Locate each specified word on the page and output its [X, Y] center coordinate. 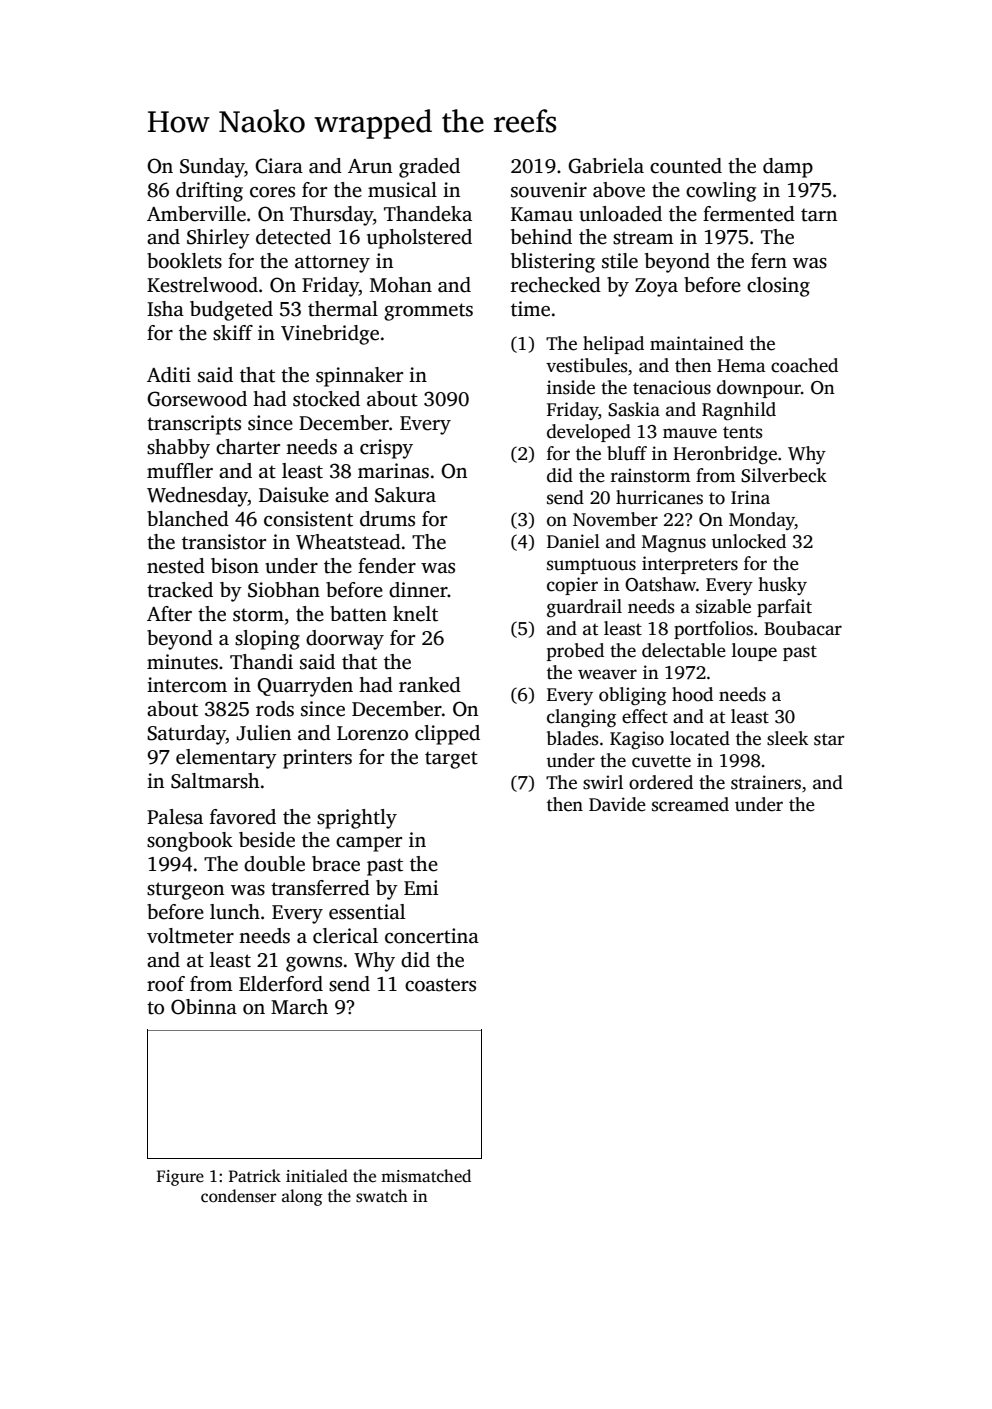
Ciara [279, 166]
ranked [430, 685]
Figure [180, 1178]
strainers [766, 782]
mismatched [426, 1176]
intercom [187, 685]
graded [429, 168]
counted [686, 166]
